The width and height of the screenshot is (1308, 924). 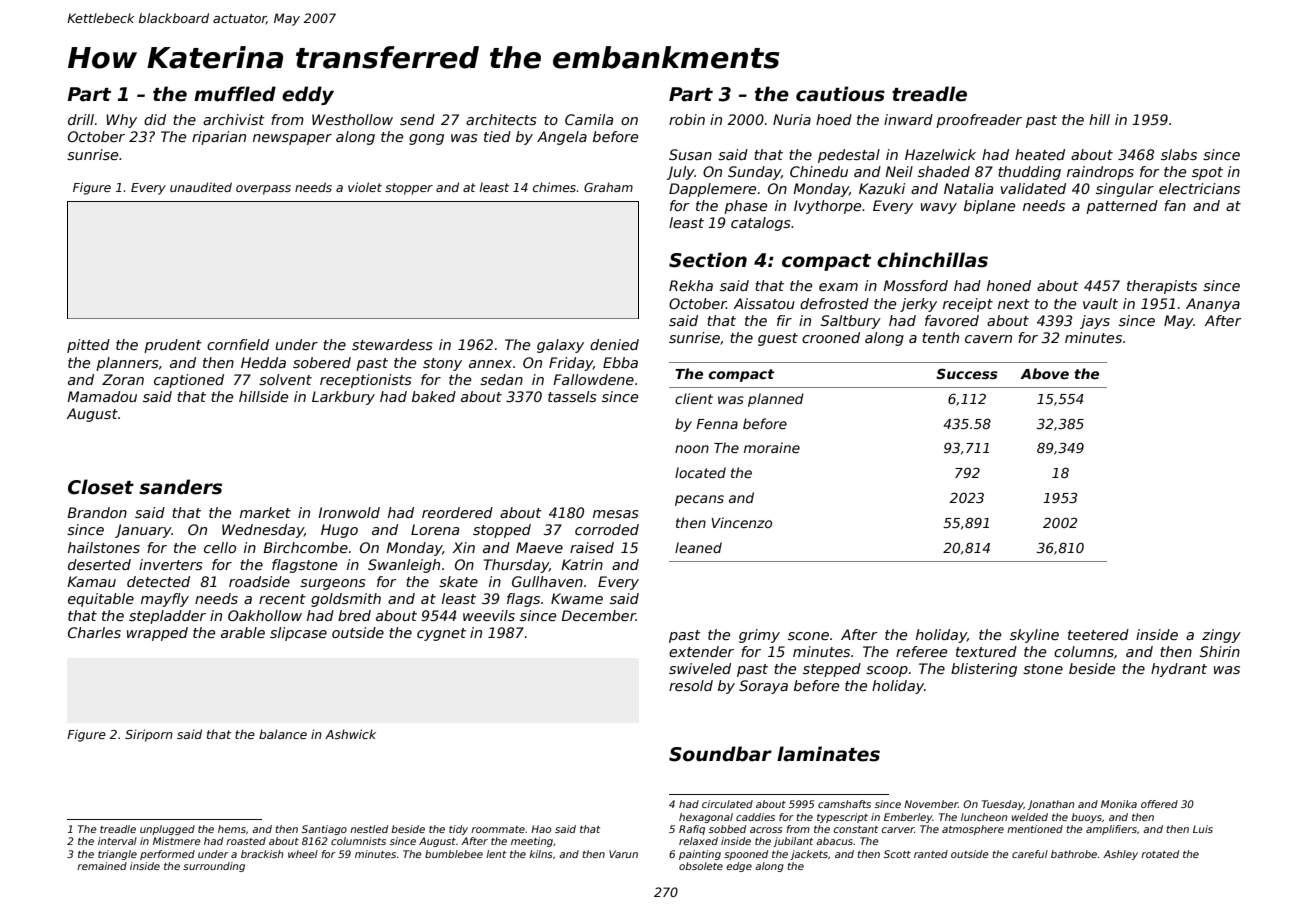 What do you see at coordinates (577, 598) in the screenshot?
I see `Kwame` at bounding box center [577, 598].
